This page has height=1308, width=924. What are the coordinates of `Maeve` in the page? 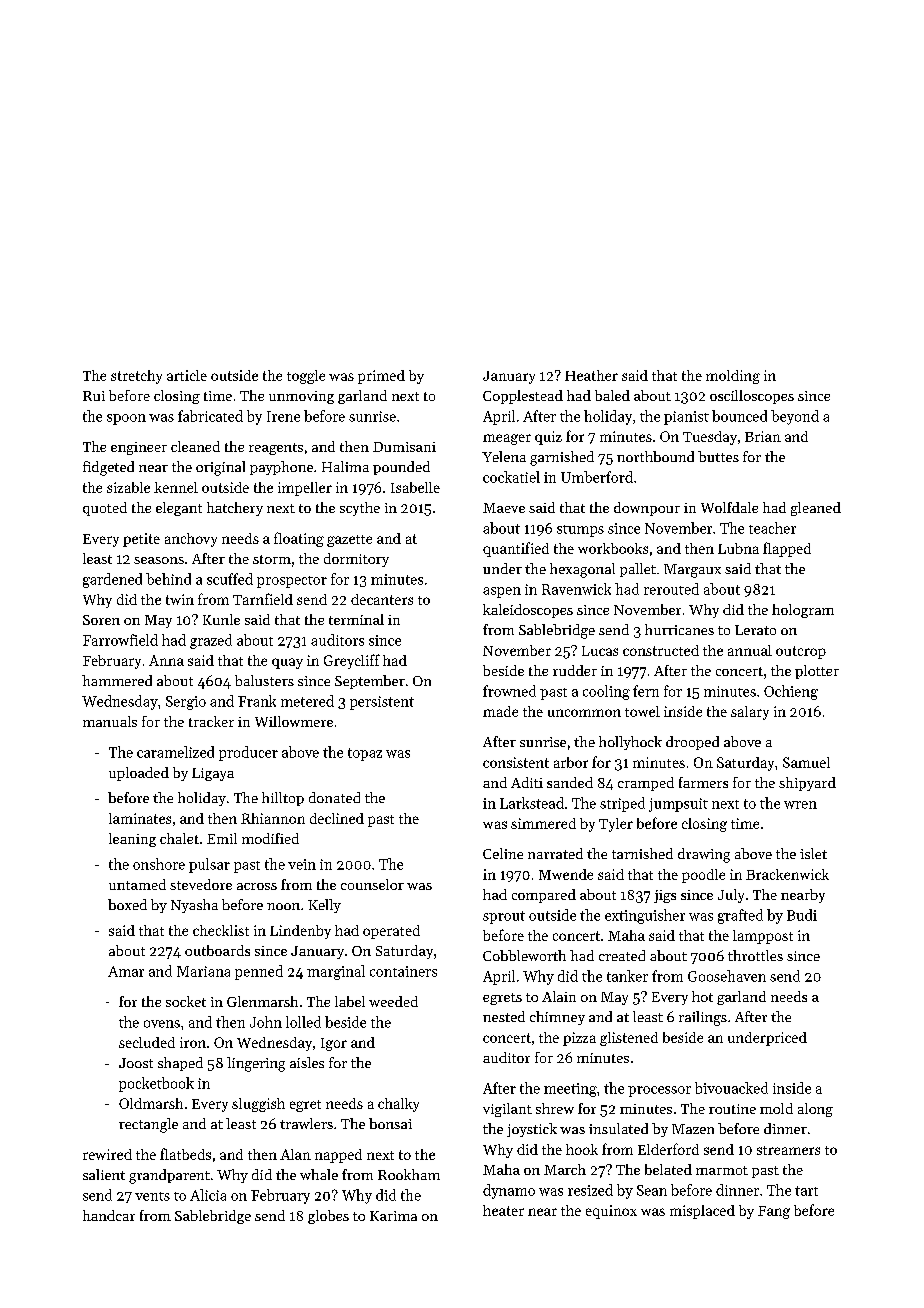 It's located at (504, 508).
